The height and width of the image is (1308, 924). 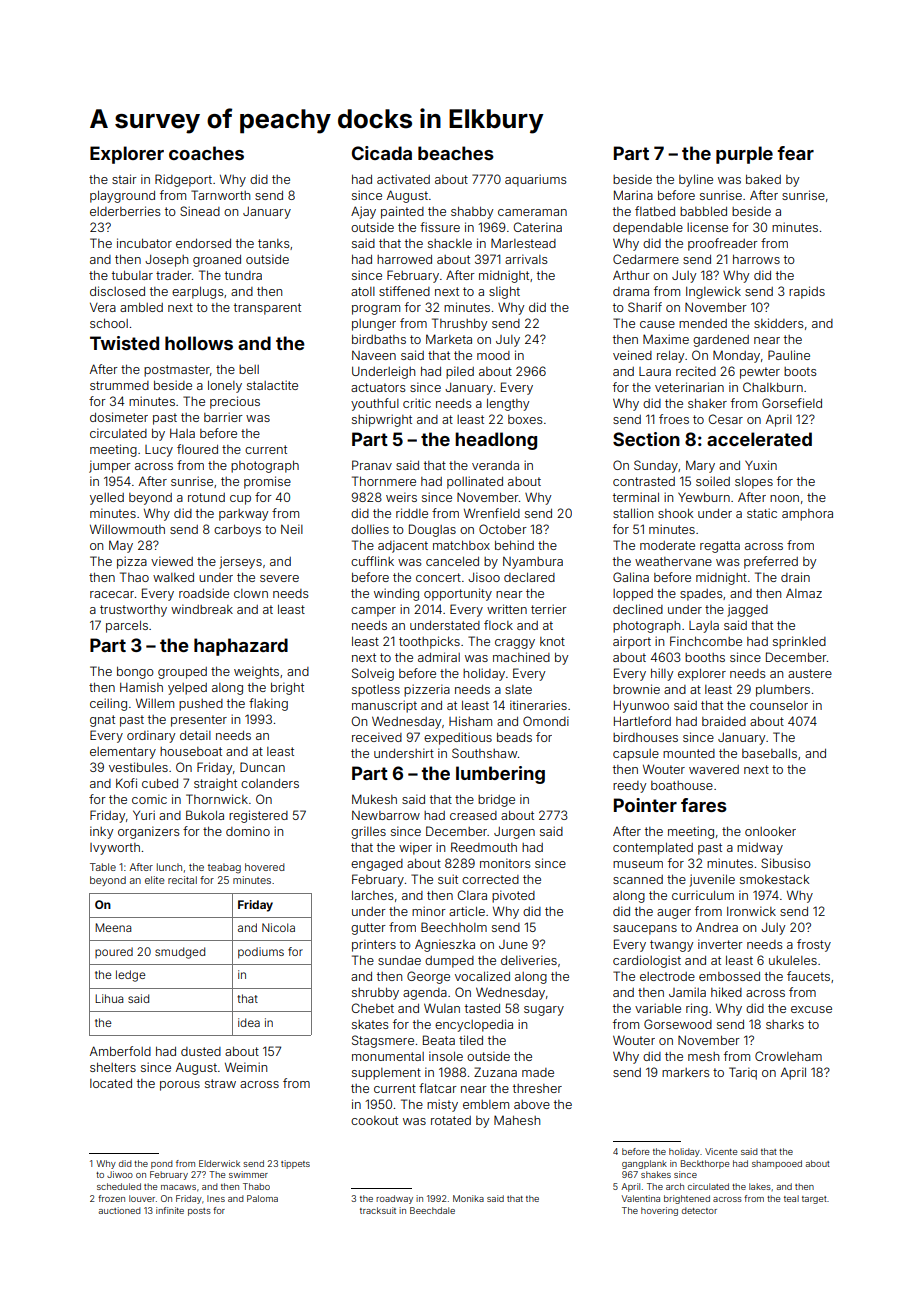 I want to click on colanders, so click(x=270, y=783).
